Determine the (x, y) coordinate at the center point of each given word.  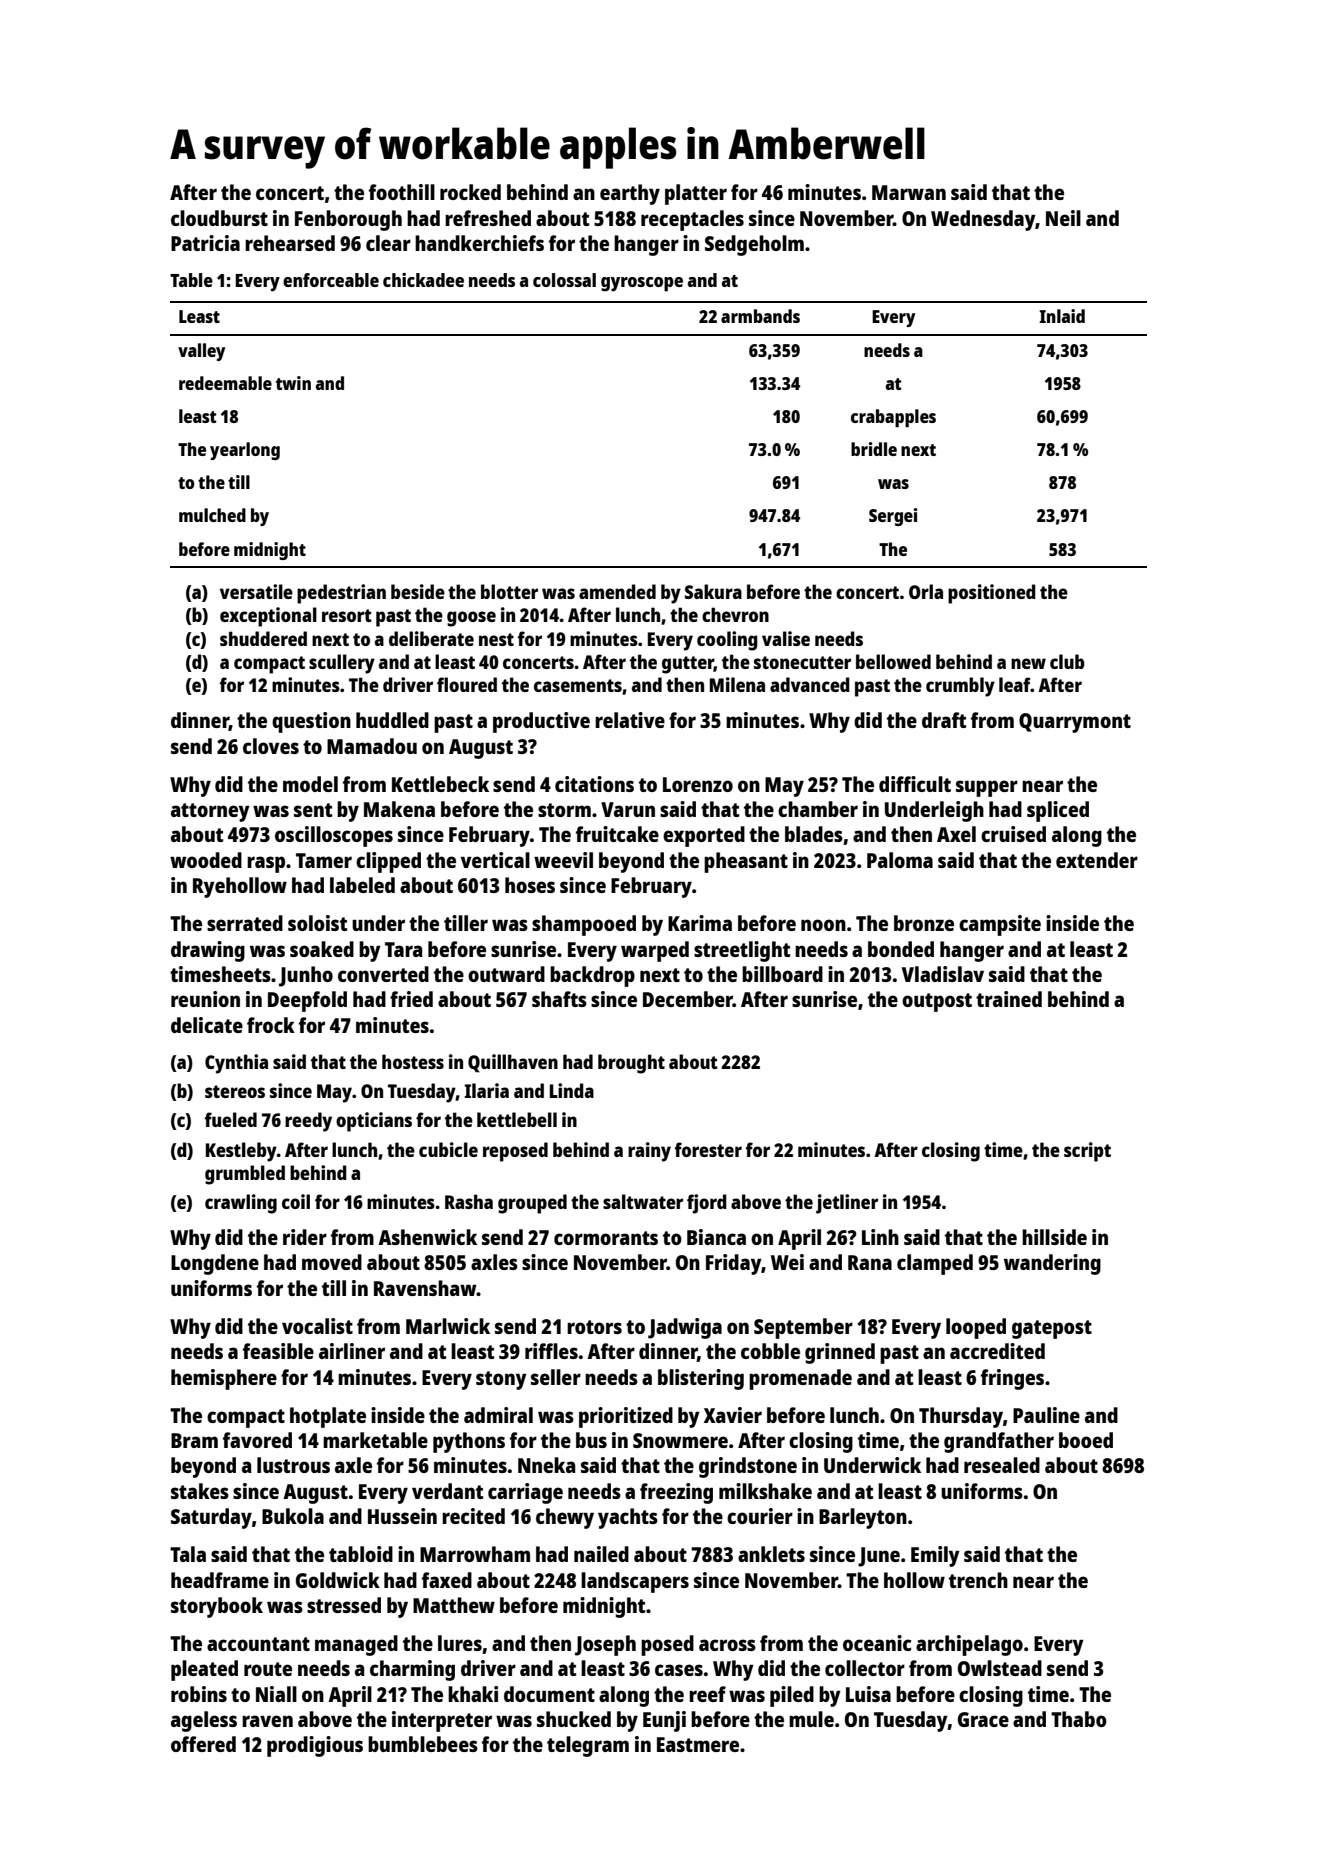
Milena (737, 684)
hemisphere (224, 1379)
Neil (1063, 218)
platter (696, 194)
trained (1009, 999)
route (268, 1669)
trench (978, 1580)
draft (944, 720)
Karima (700, 923)
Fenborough (348, 220)
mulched (212, 515)
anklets (771, 1554)
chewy (565, 1518)
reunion (205, 999)
